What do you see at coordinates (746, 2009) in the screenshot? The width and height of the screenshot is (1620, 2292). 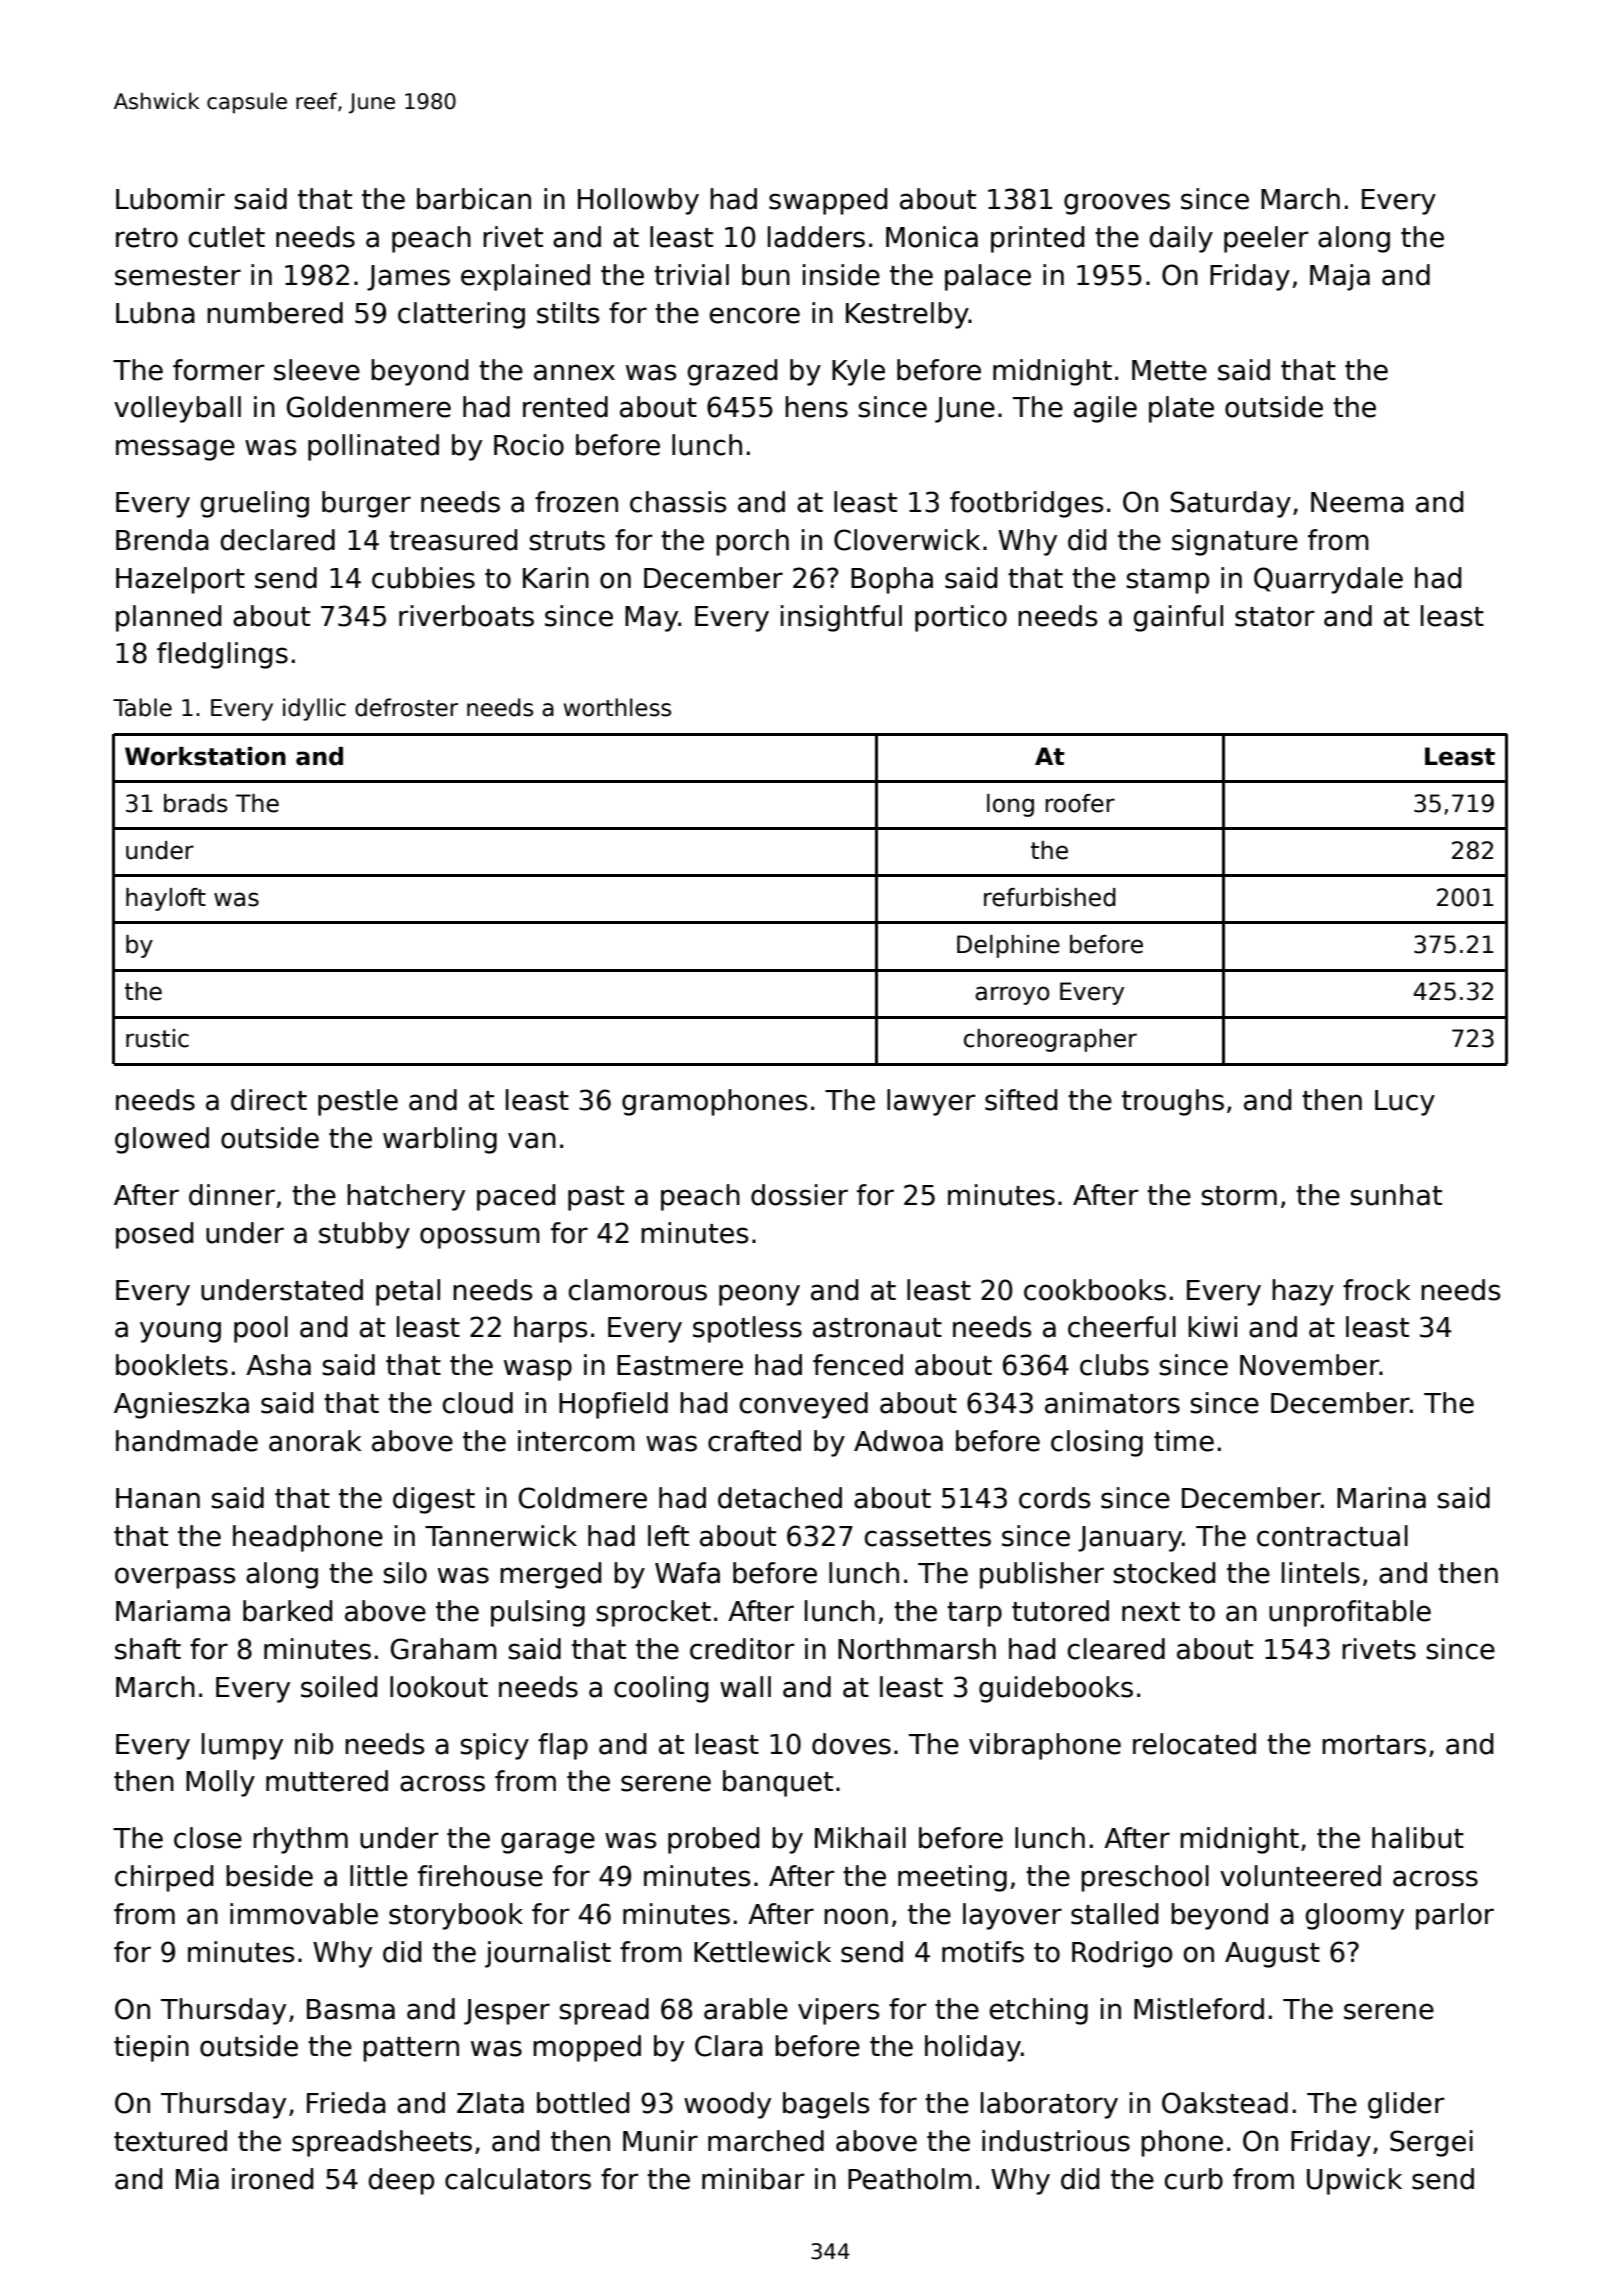 I see `arable` at bounding box center [746, 2009].
